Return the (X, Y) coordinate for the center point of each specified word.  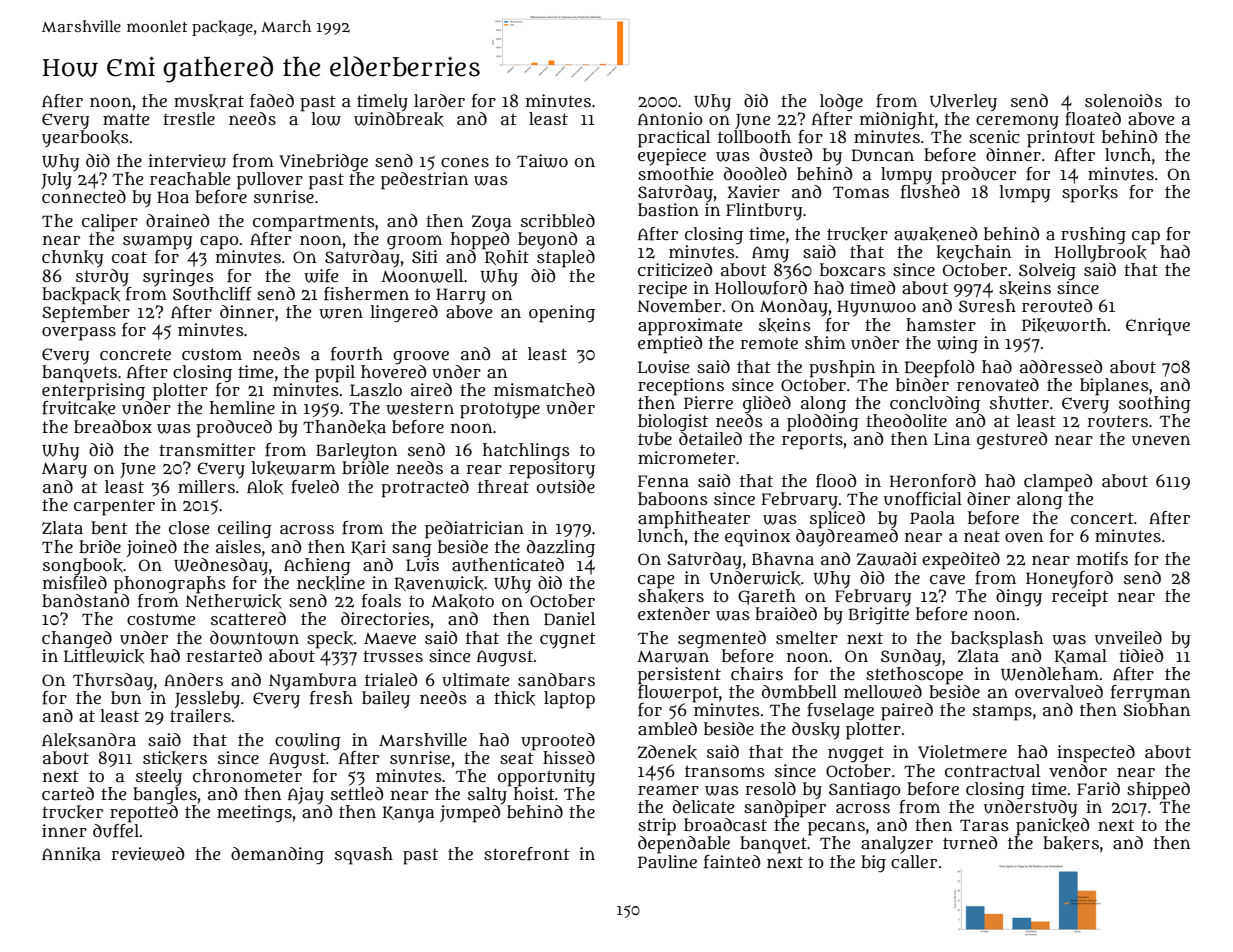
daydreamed (847, 537)
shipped (1158, 791)
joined (152, 548)
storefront (527, 854)
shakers (671, 596)
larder (439, 100)
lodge (841, 102)
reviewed (148, 854)
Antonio (670, 118)
